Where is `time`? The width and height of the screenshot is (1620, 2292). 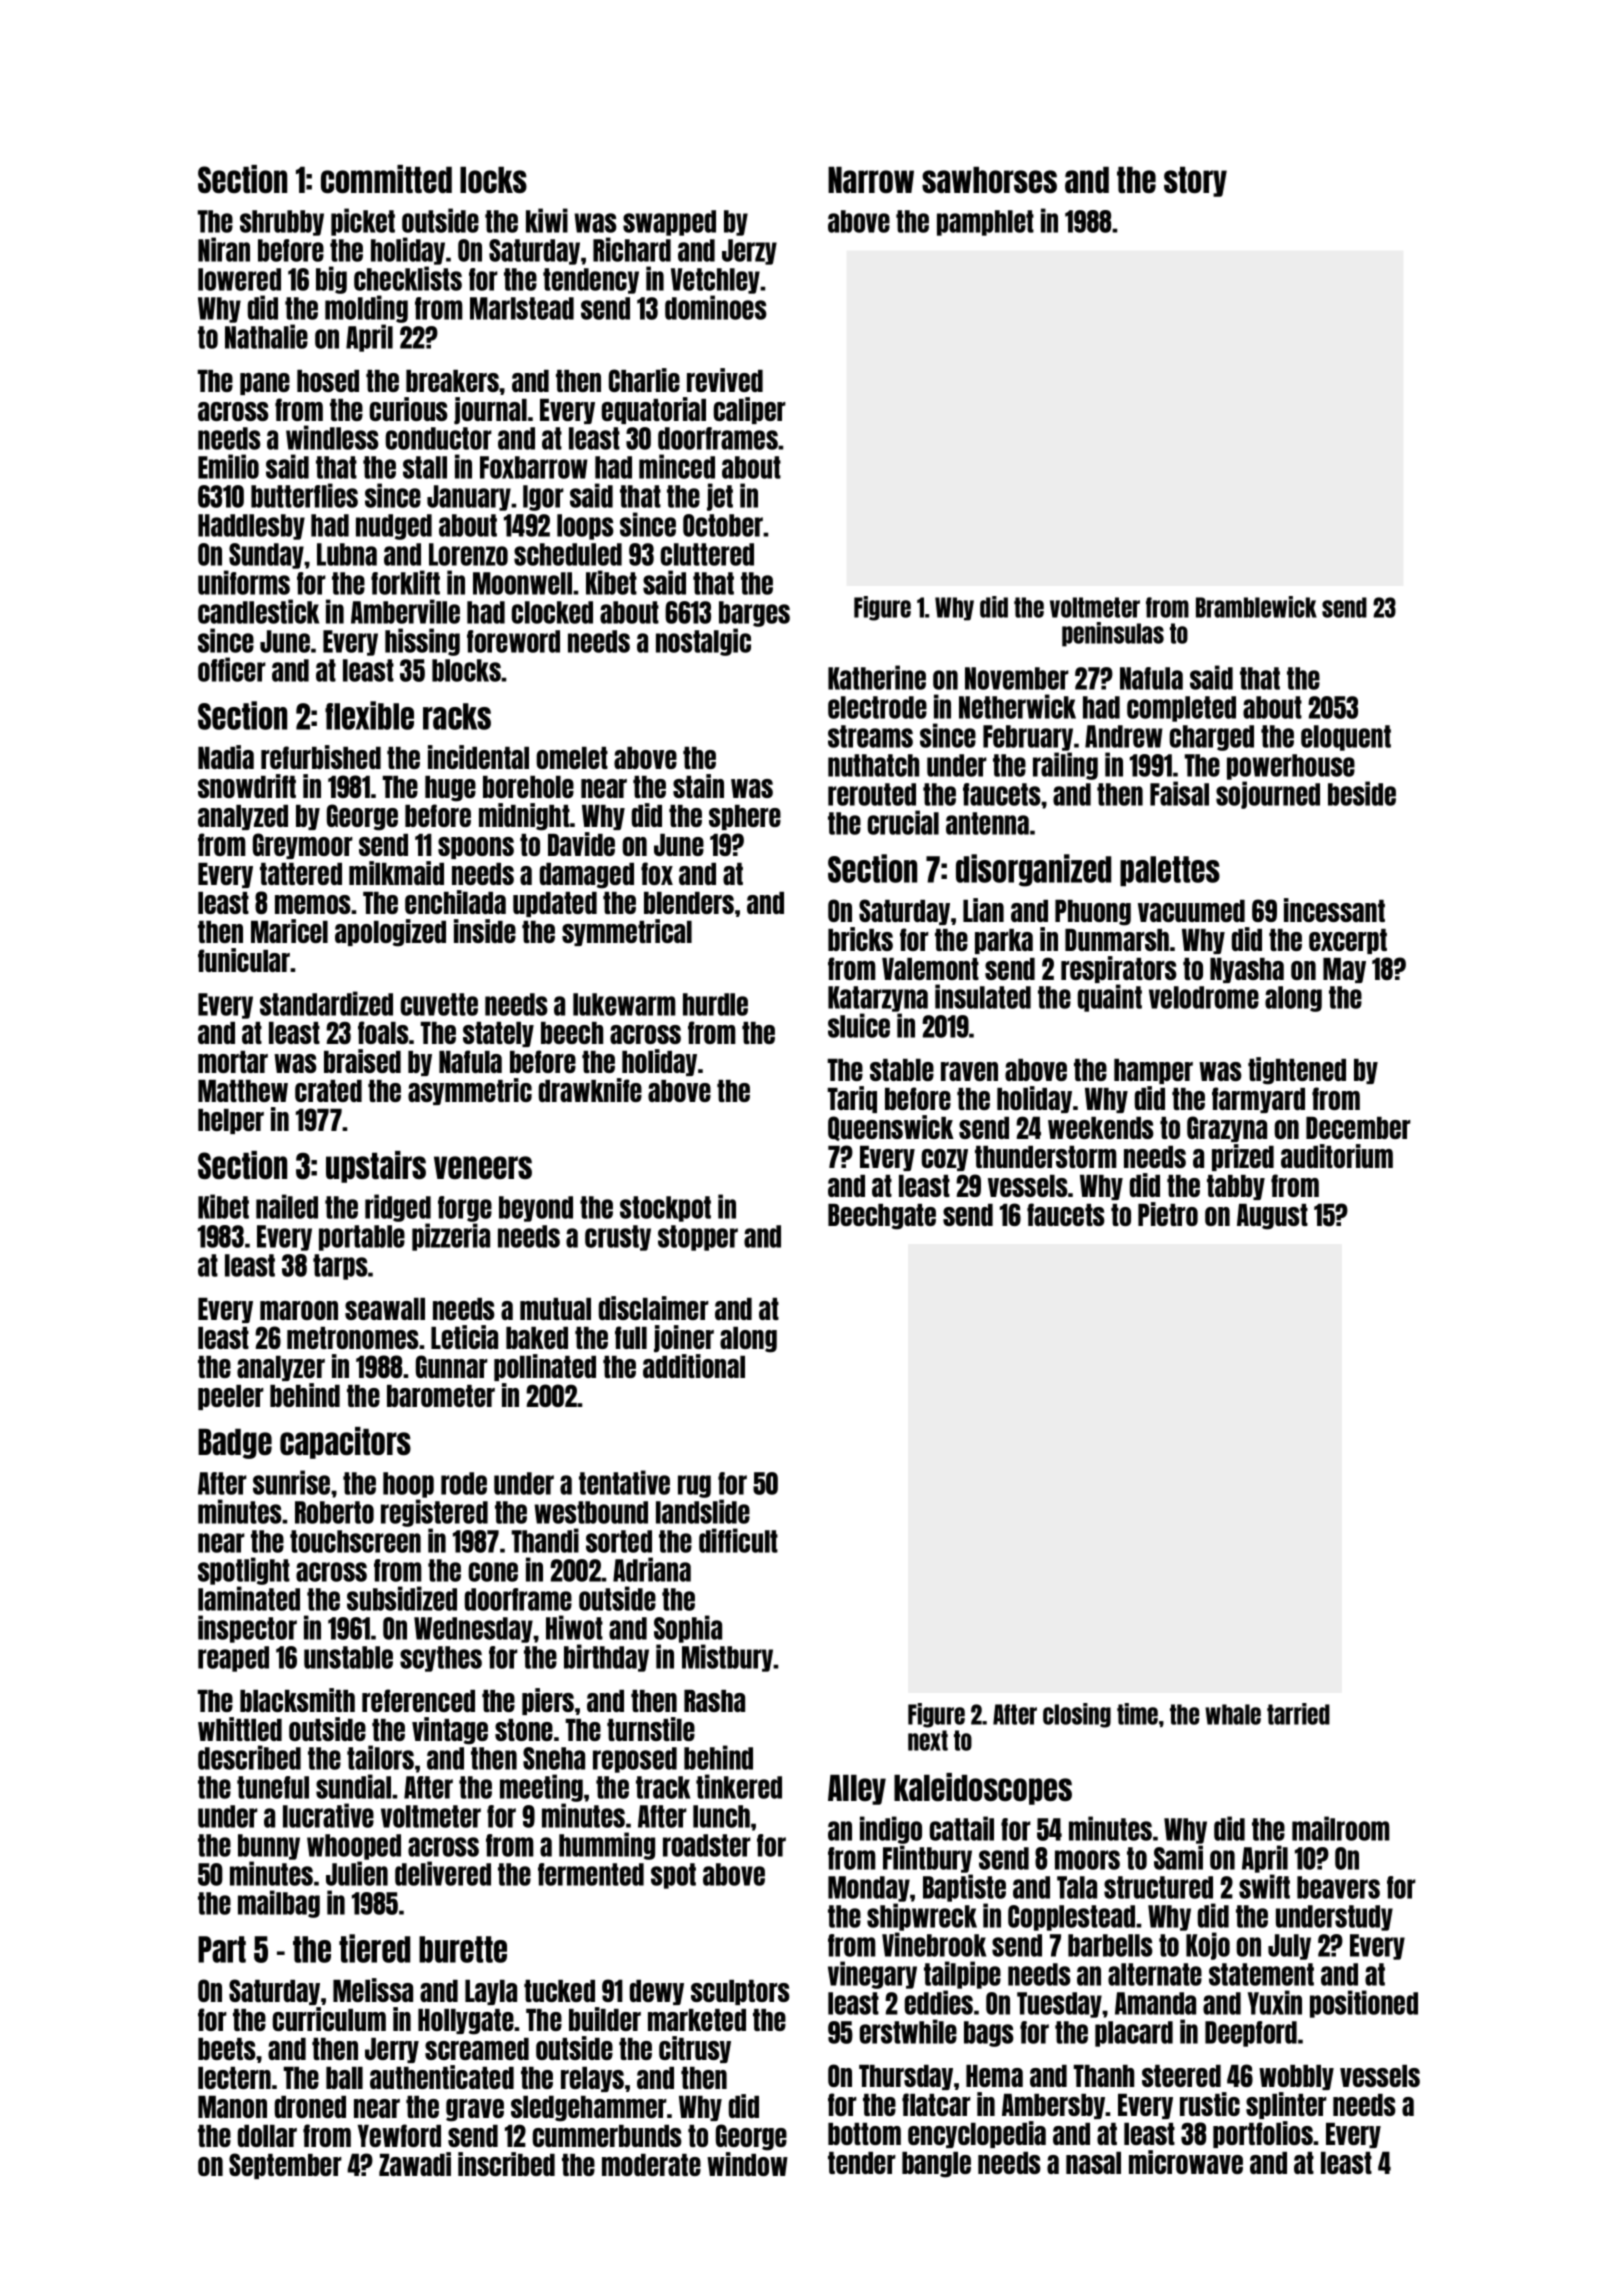 time is located at coordinates (1137, 1714).
